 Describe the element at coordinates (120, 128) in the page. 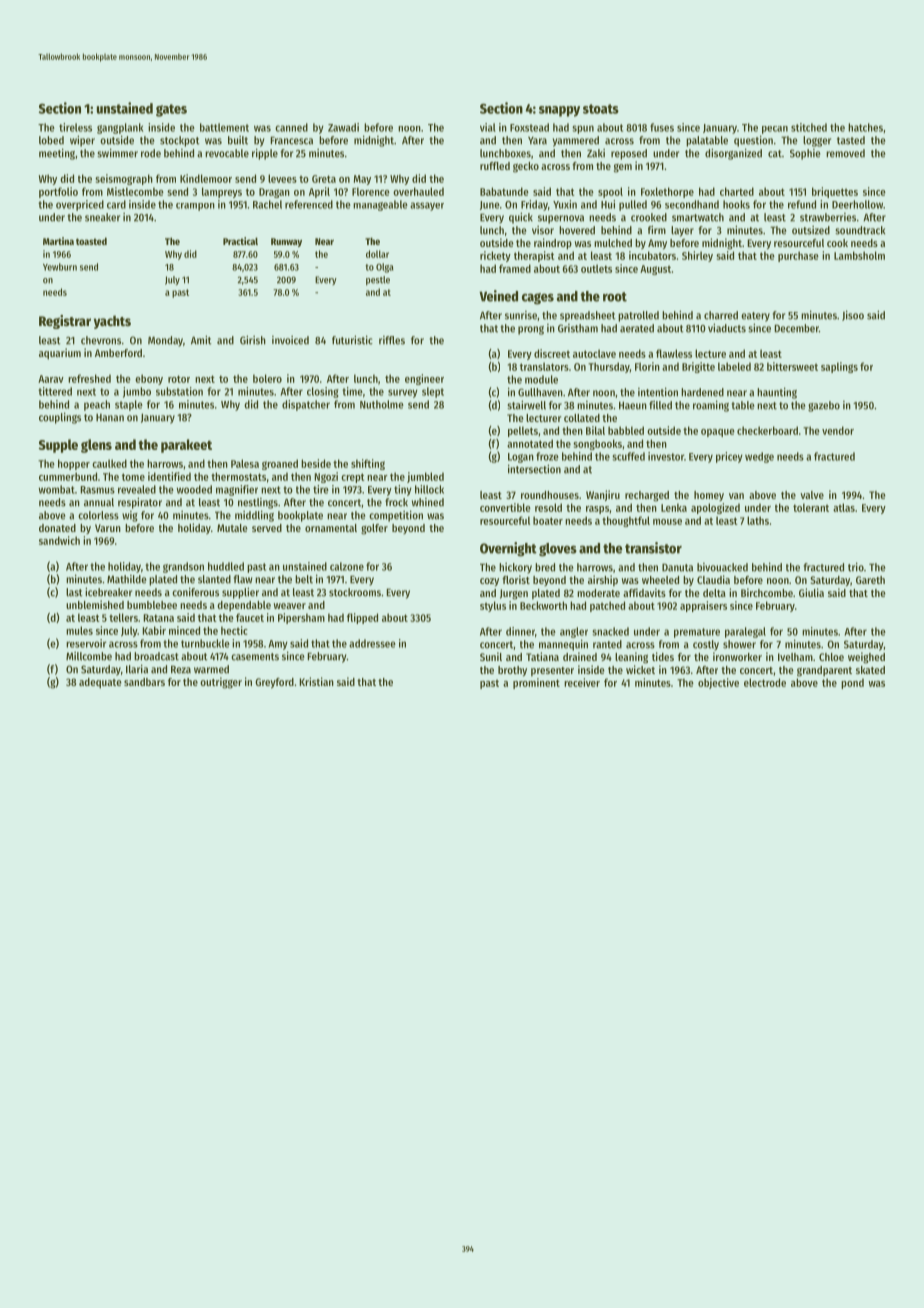

I see `gangplank` at that location.
